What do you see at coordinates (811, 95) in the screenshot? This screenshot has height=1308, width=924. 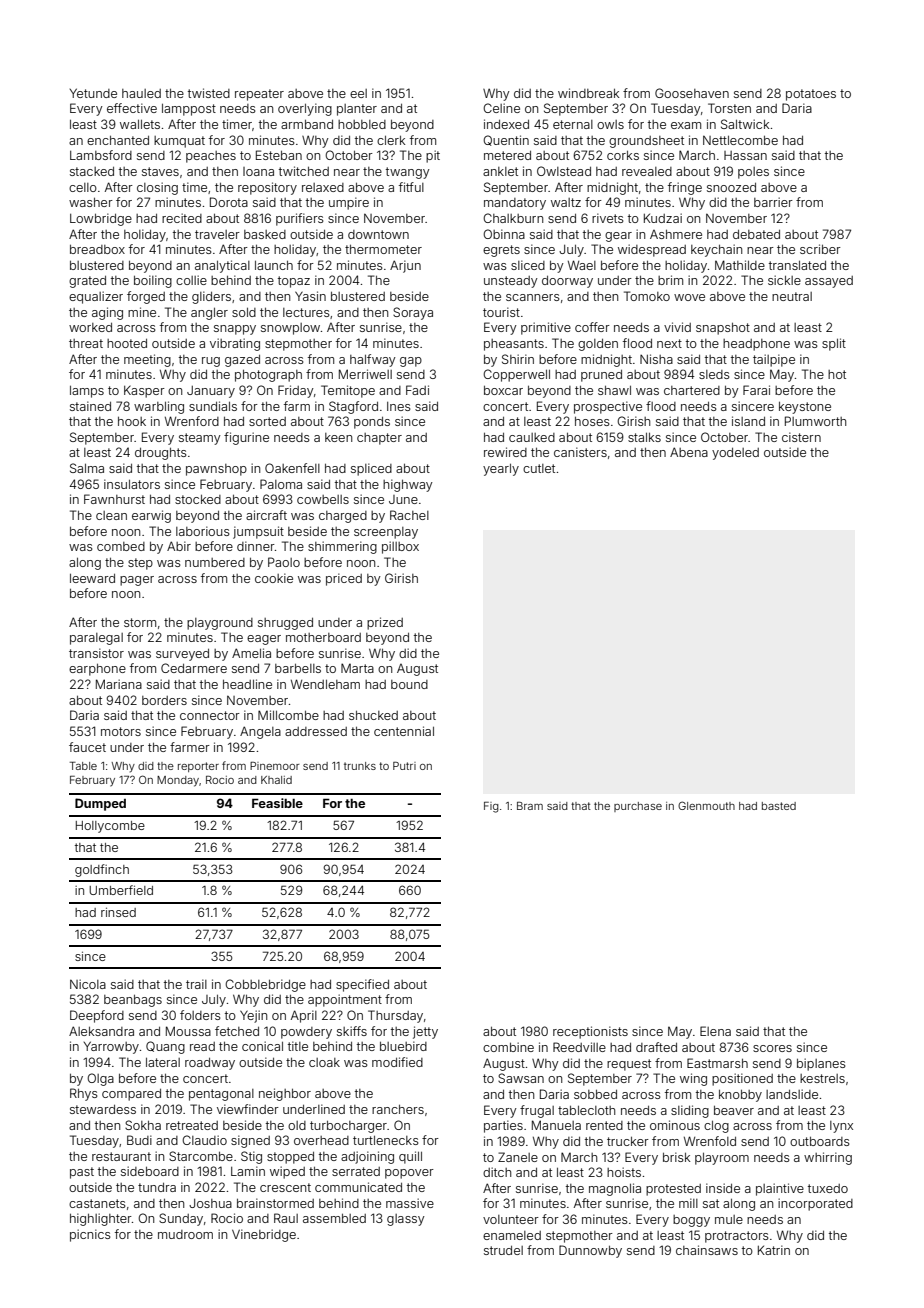 I see `potatoes` at bounding box center [811, 95].
